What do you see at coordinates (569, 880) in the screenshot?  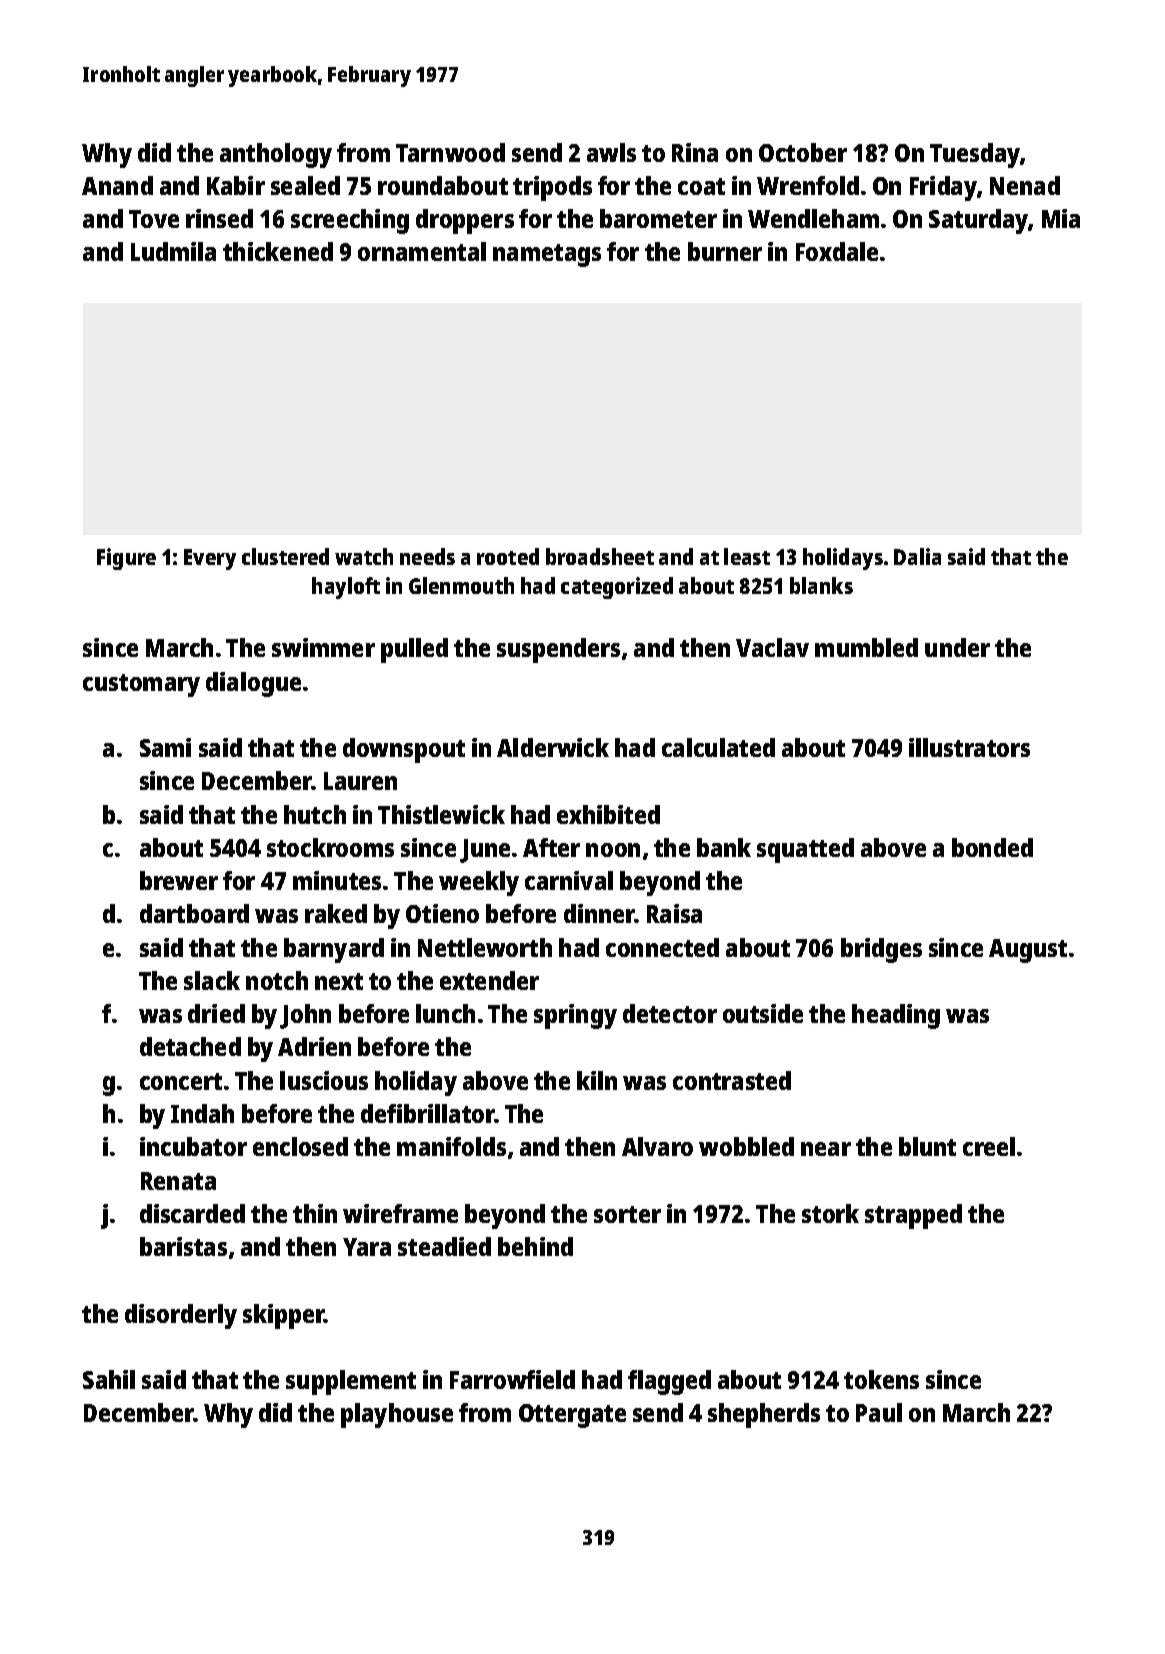 I see `carnival` at bounding box center [569, 880].
